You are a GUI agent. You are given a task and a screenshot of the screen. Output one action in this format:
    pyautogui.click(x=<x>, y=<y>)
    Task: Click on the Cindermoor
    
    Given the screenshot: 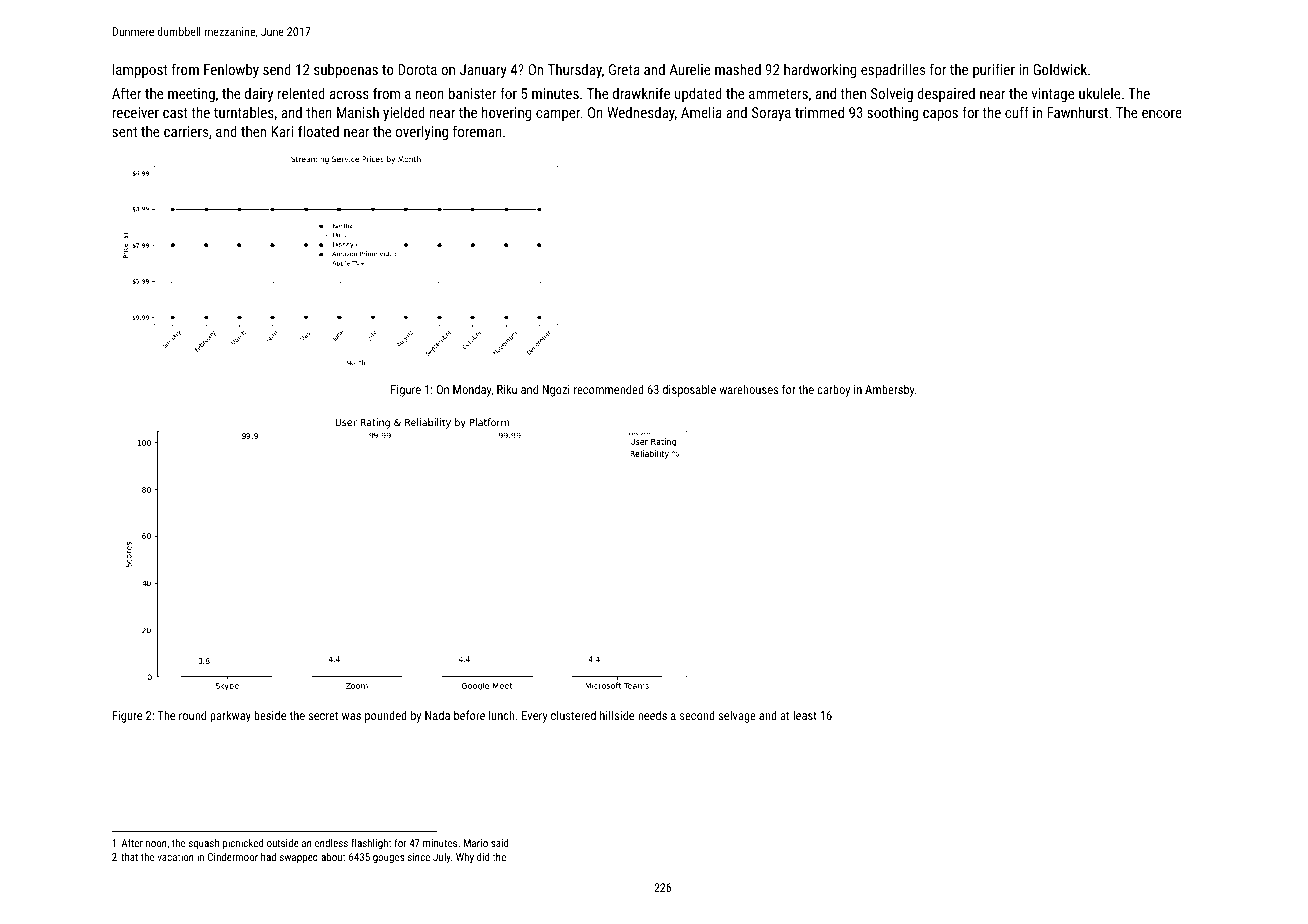 What is the action you would take?
    pyautogui.click(x=233, y=856)
